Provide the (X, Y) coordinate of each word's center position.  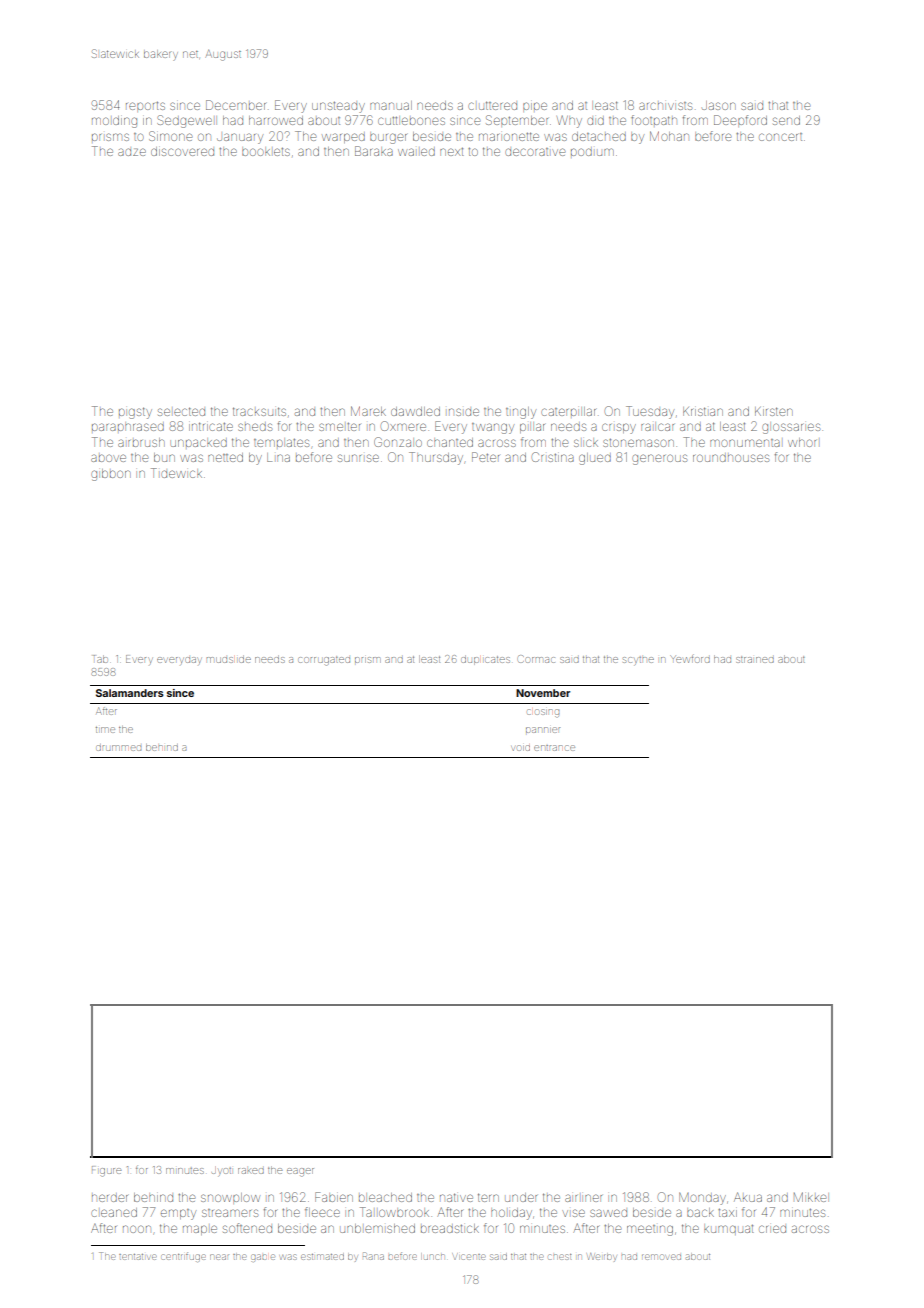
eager (300, 1172)
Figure (106, 1171)
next (451, 152)
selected (181, 411)
